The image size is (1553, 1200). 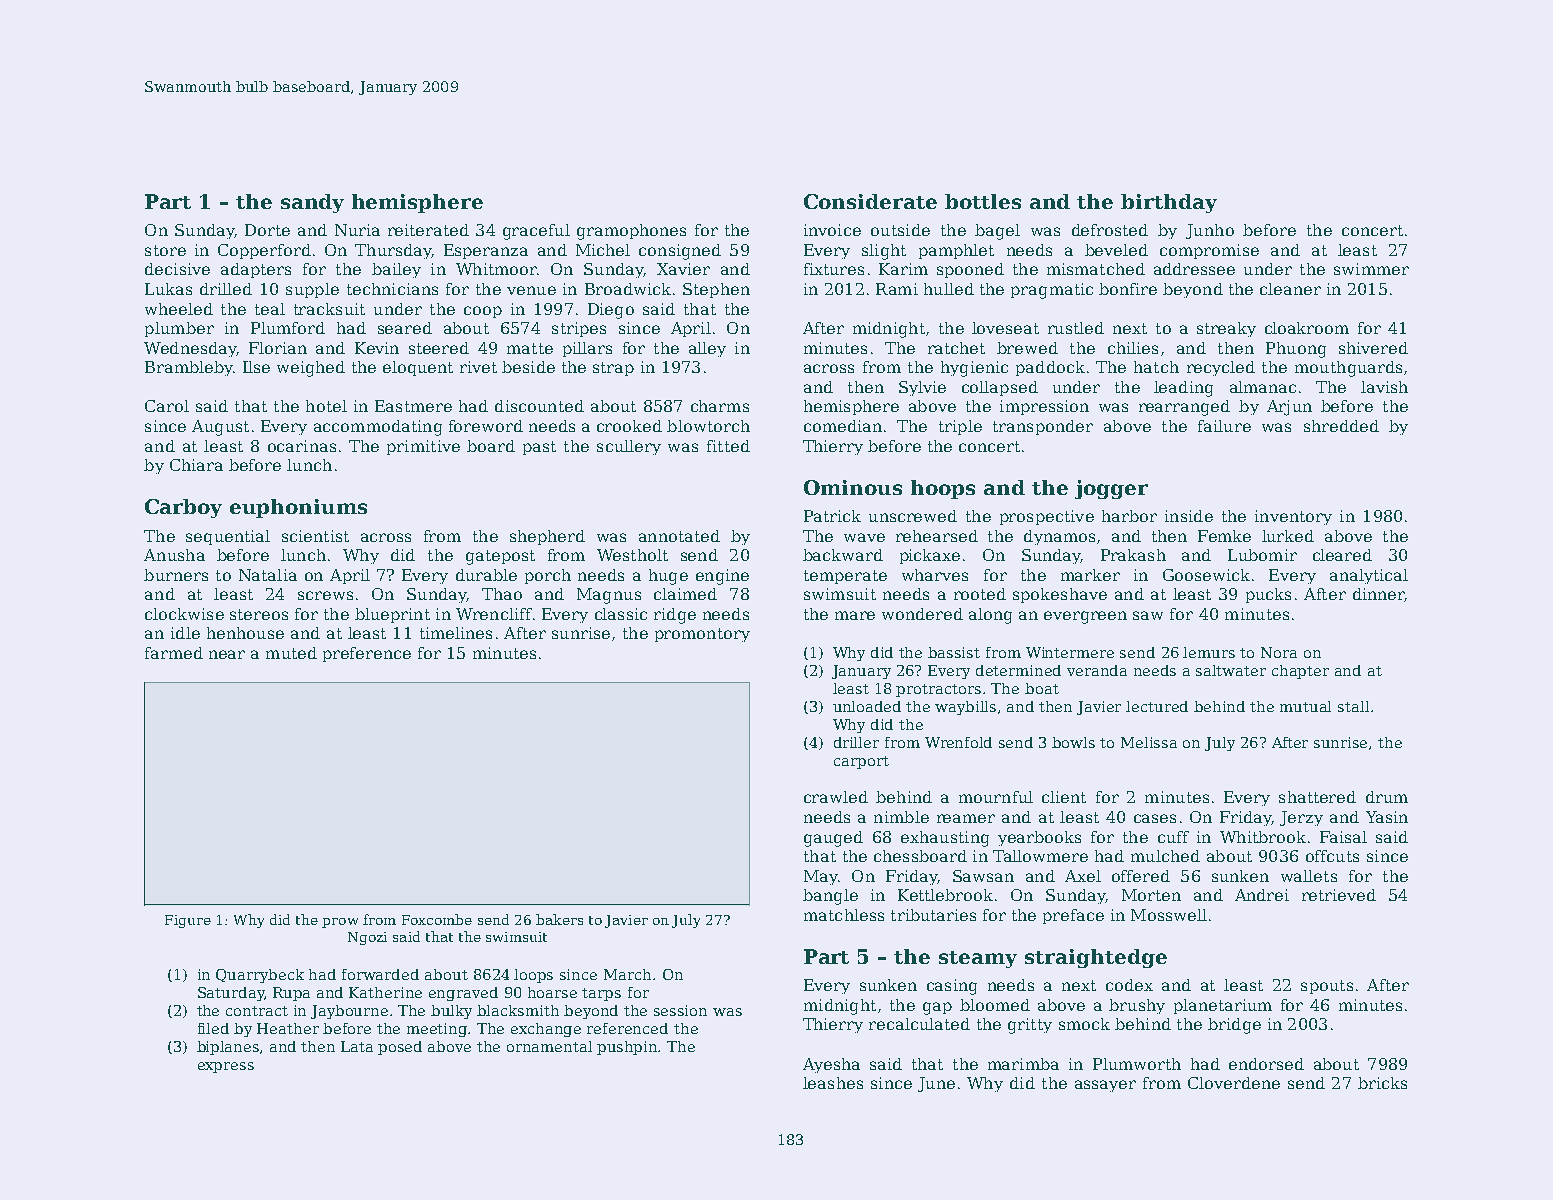 What do you see at coordinates (437, 919) in the page?
I see `Foxcombe` at bounding box center [437, 919].
